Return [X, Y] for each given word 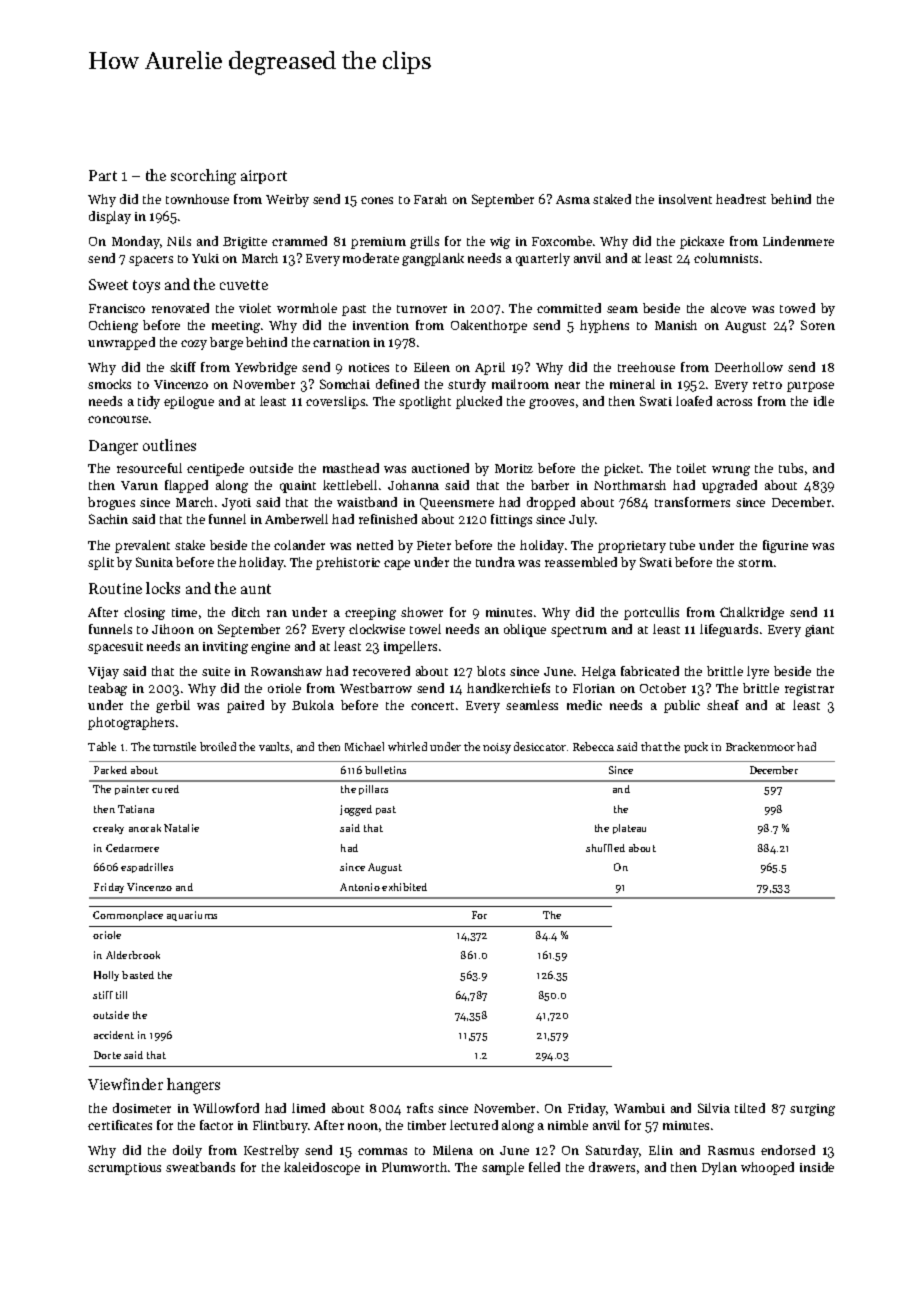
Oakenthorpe [489, 326]
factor [216, 1125]
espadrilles [147, 868]
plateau [629, 829]
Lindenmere [798, 241]
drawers [612, 1167]
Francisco [117, 308]
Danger [113, 447]
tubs [791, 468]
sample [503, 1168]
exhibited [404, 887]
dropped [551, 503]
